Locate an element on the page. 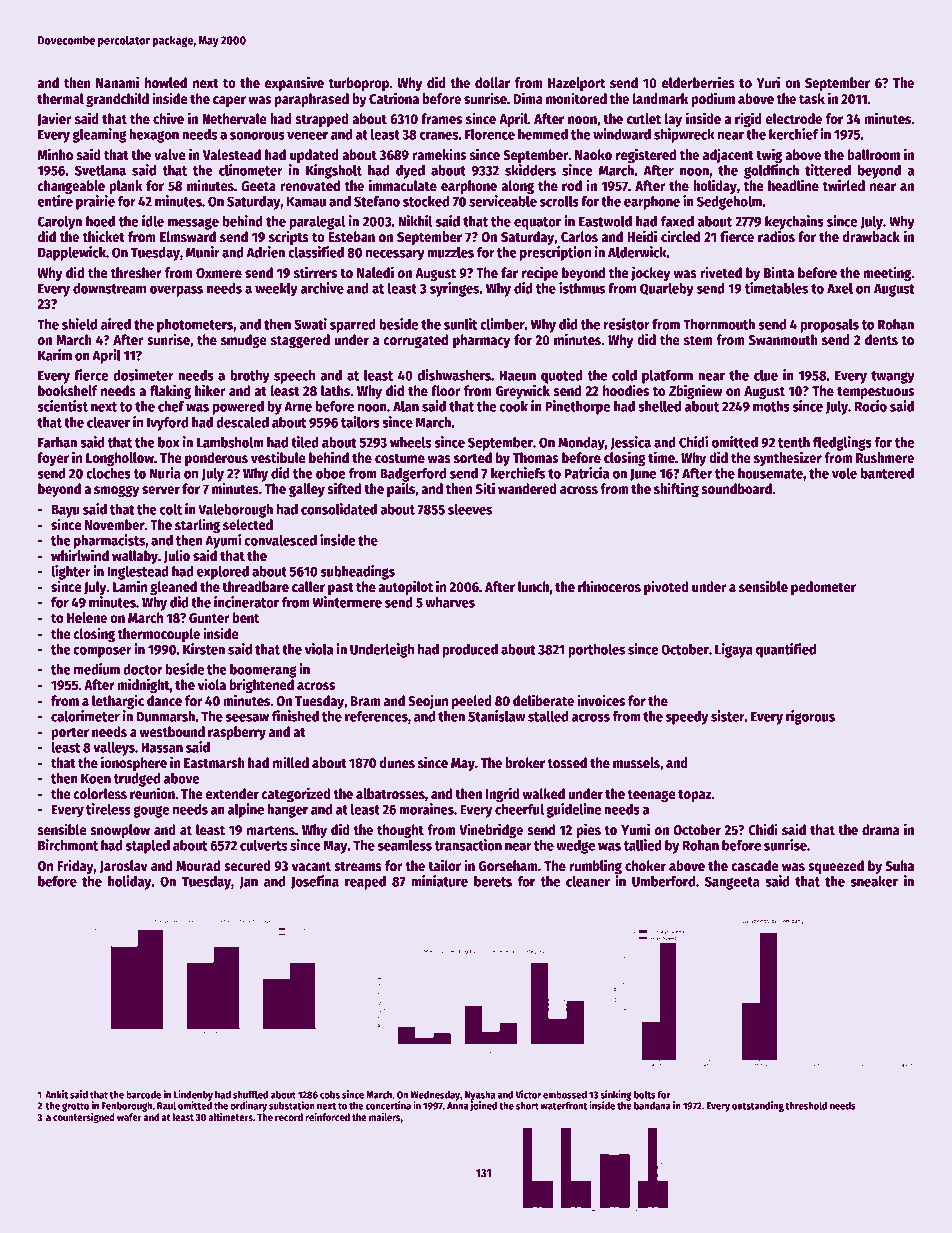 This page has height=1233, width=952. threshold is located at coordinates (806, 1106).
